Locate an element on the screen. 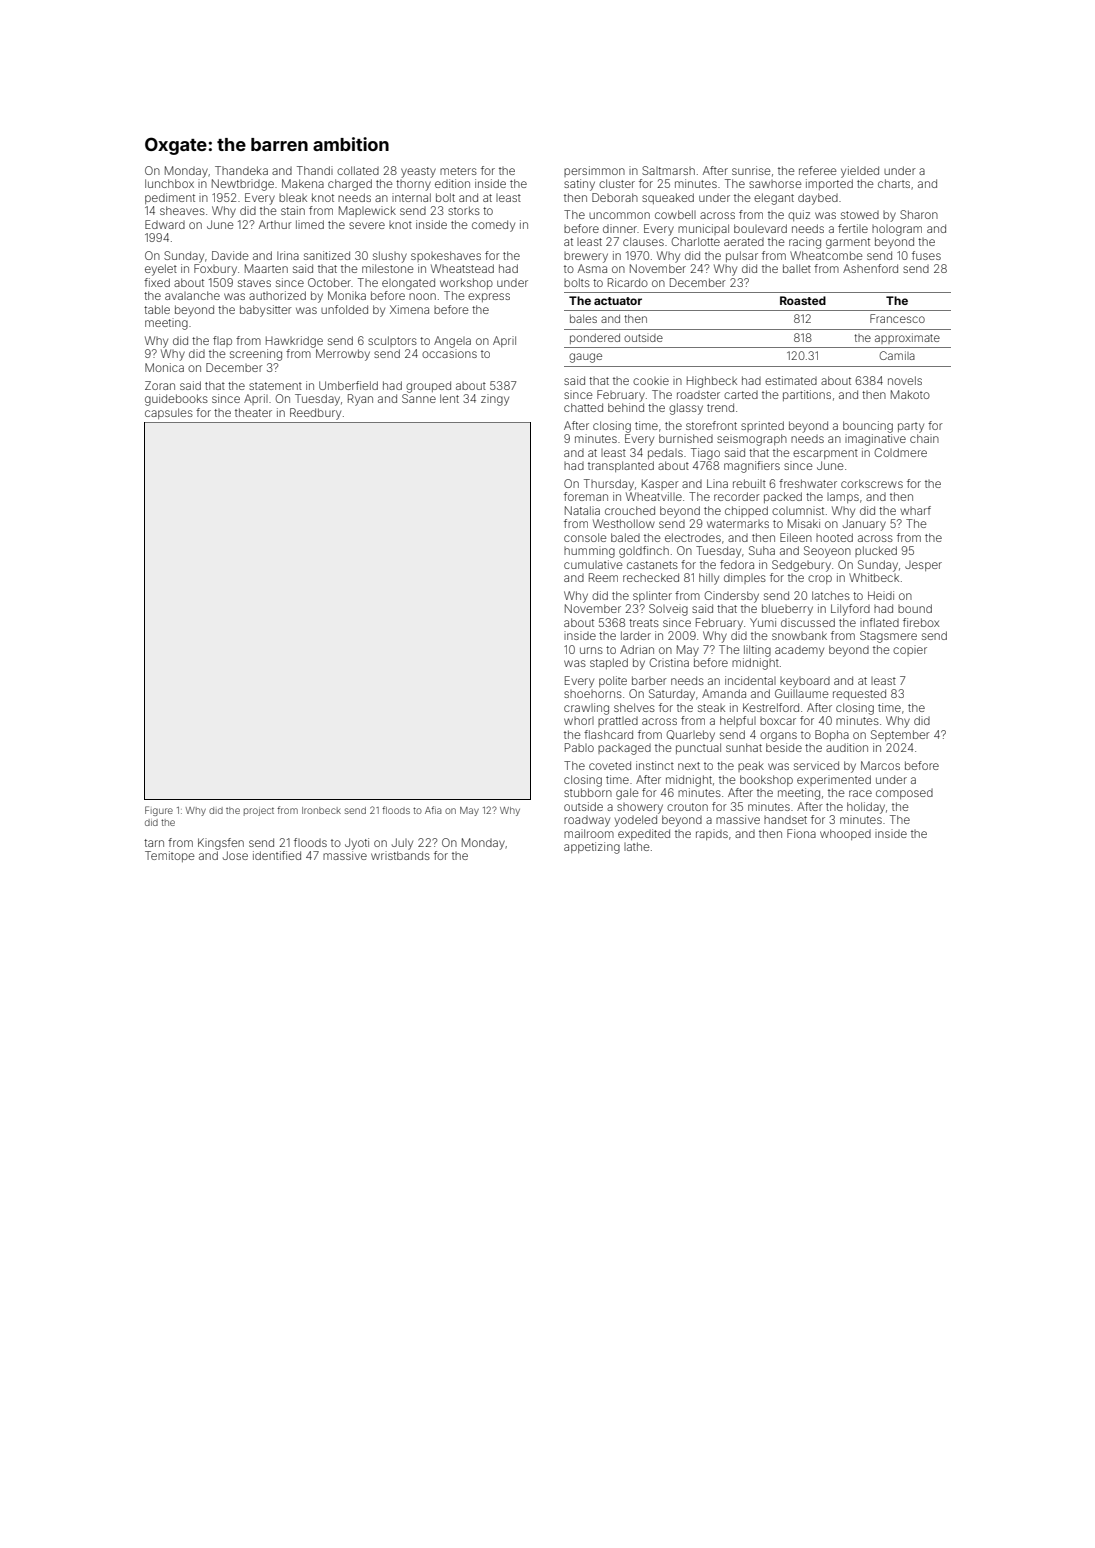 This screenshot has height=1548, width=1095. cumulative is located at coordinates (593, 564).
